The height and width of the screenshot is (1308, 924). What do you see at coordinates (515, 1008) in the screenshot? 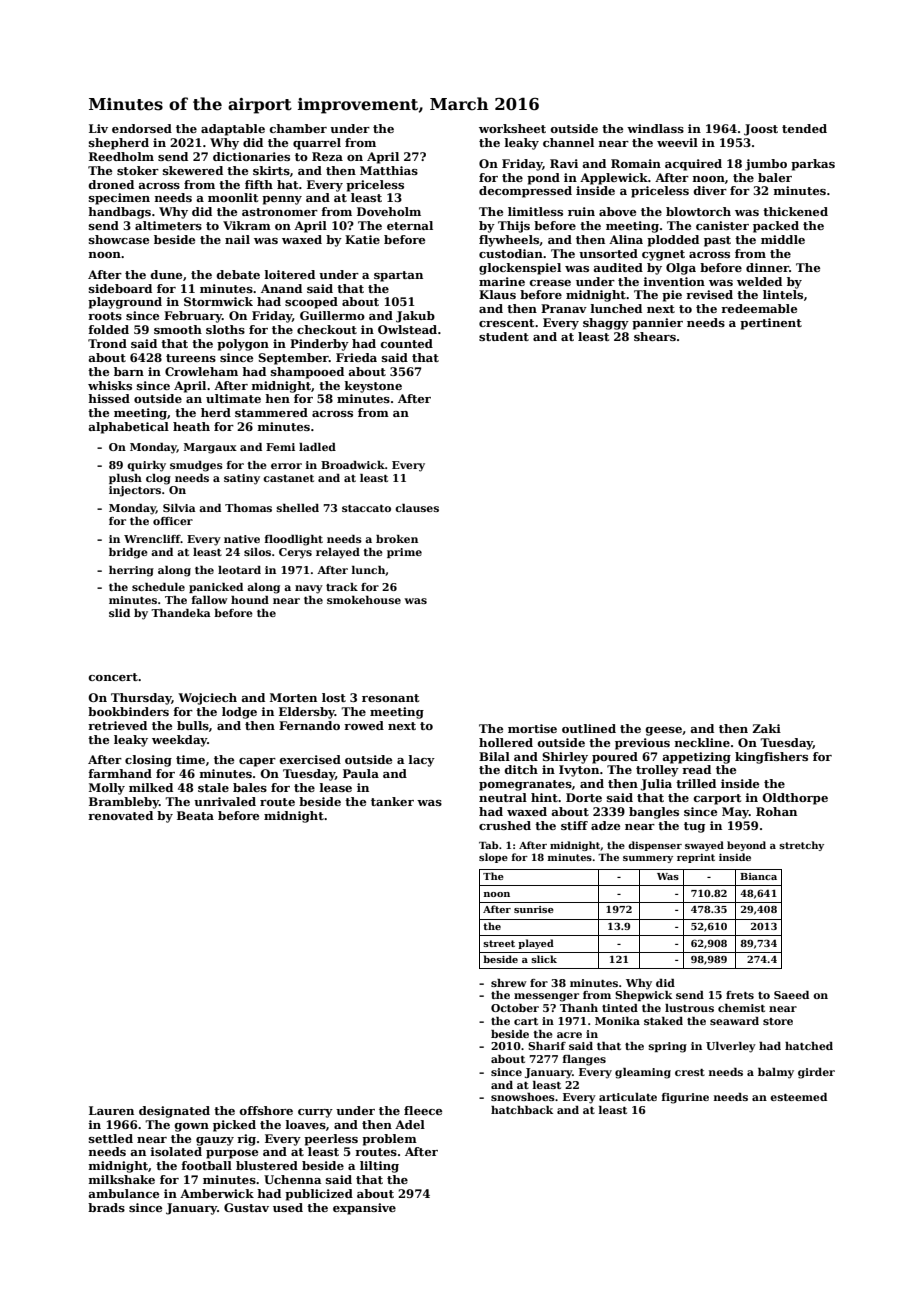
I see `October` at bounding box center [515, 1008].
